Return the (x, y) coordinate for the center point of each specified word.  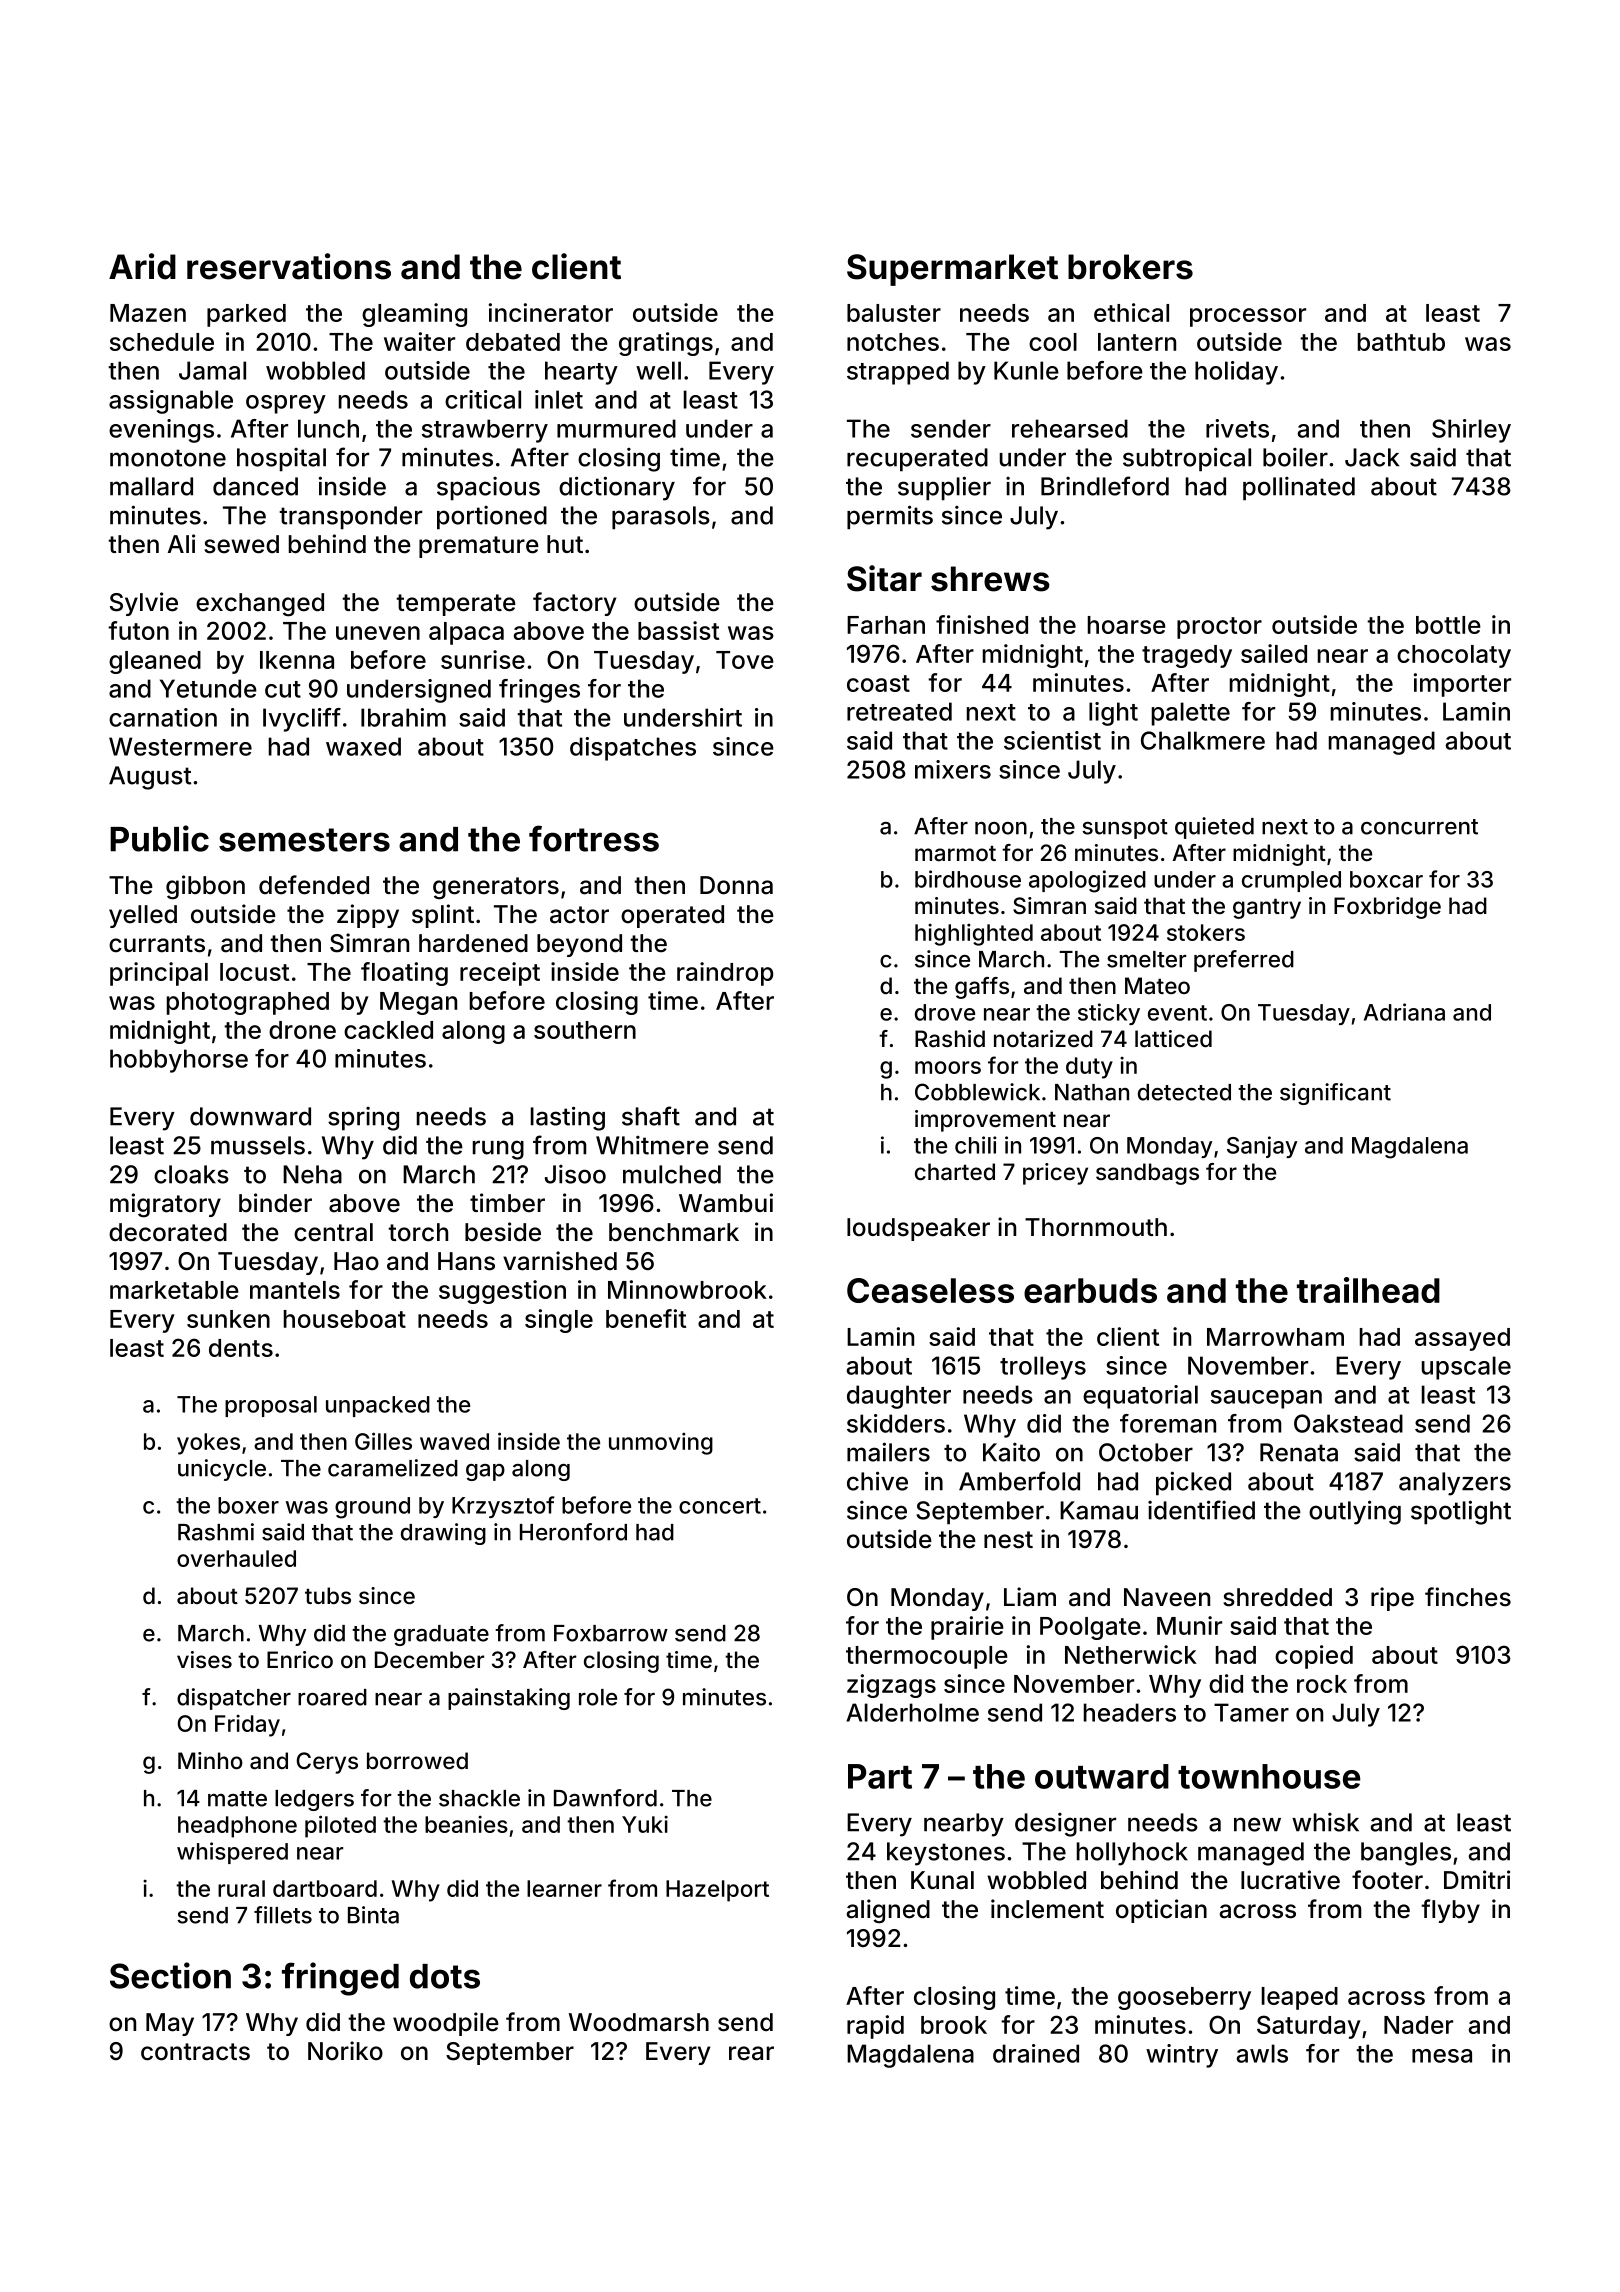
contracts (195, 2052)
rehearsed (1070, 428)
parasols (661, 518)
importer (1462, 685)
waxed (363, 746)
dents (241, 1348)
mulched (672, 1174)
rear (751, 2053)
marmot (955, 854)
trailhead (1368, 1290)
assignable (171, 402)
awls (1262, 2053)
